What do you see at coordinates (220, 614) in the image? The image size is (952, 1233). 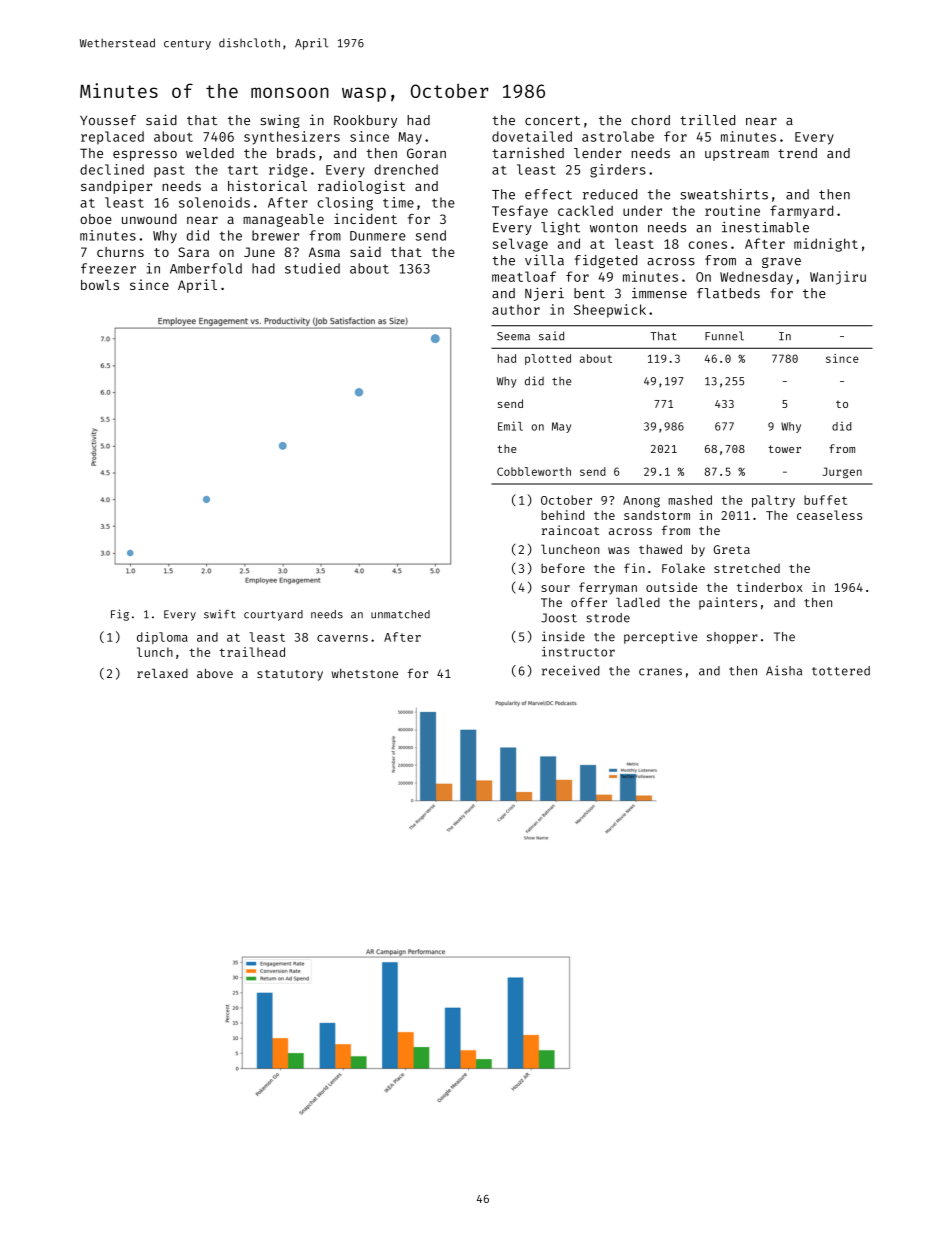 I see `swift` at bounding box center [220, 614].
